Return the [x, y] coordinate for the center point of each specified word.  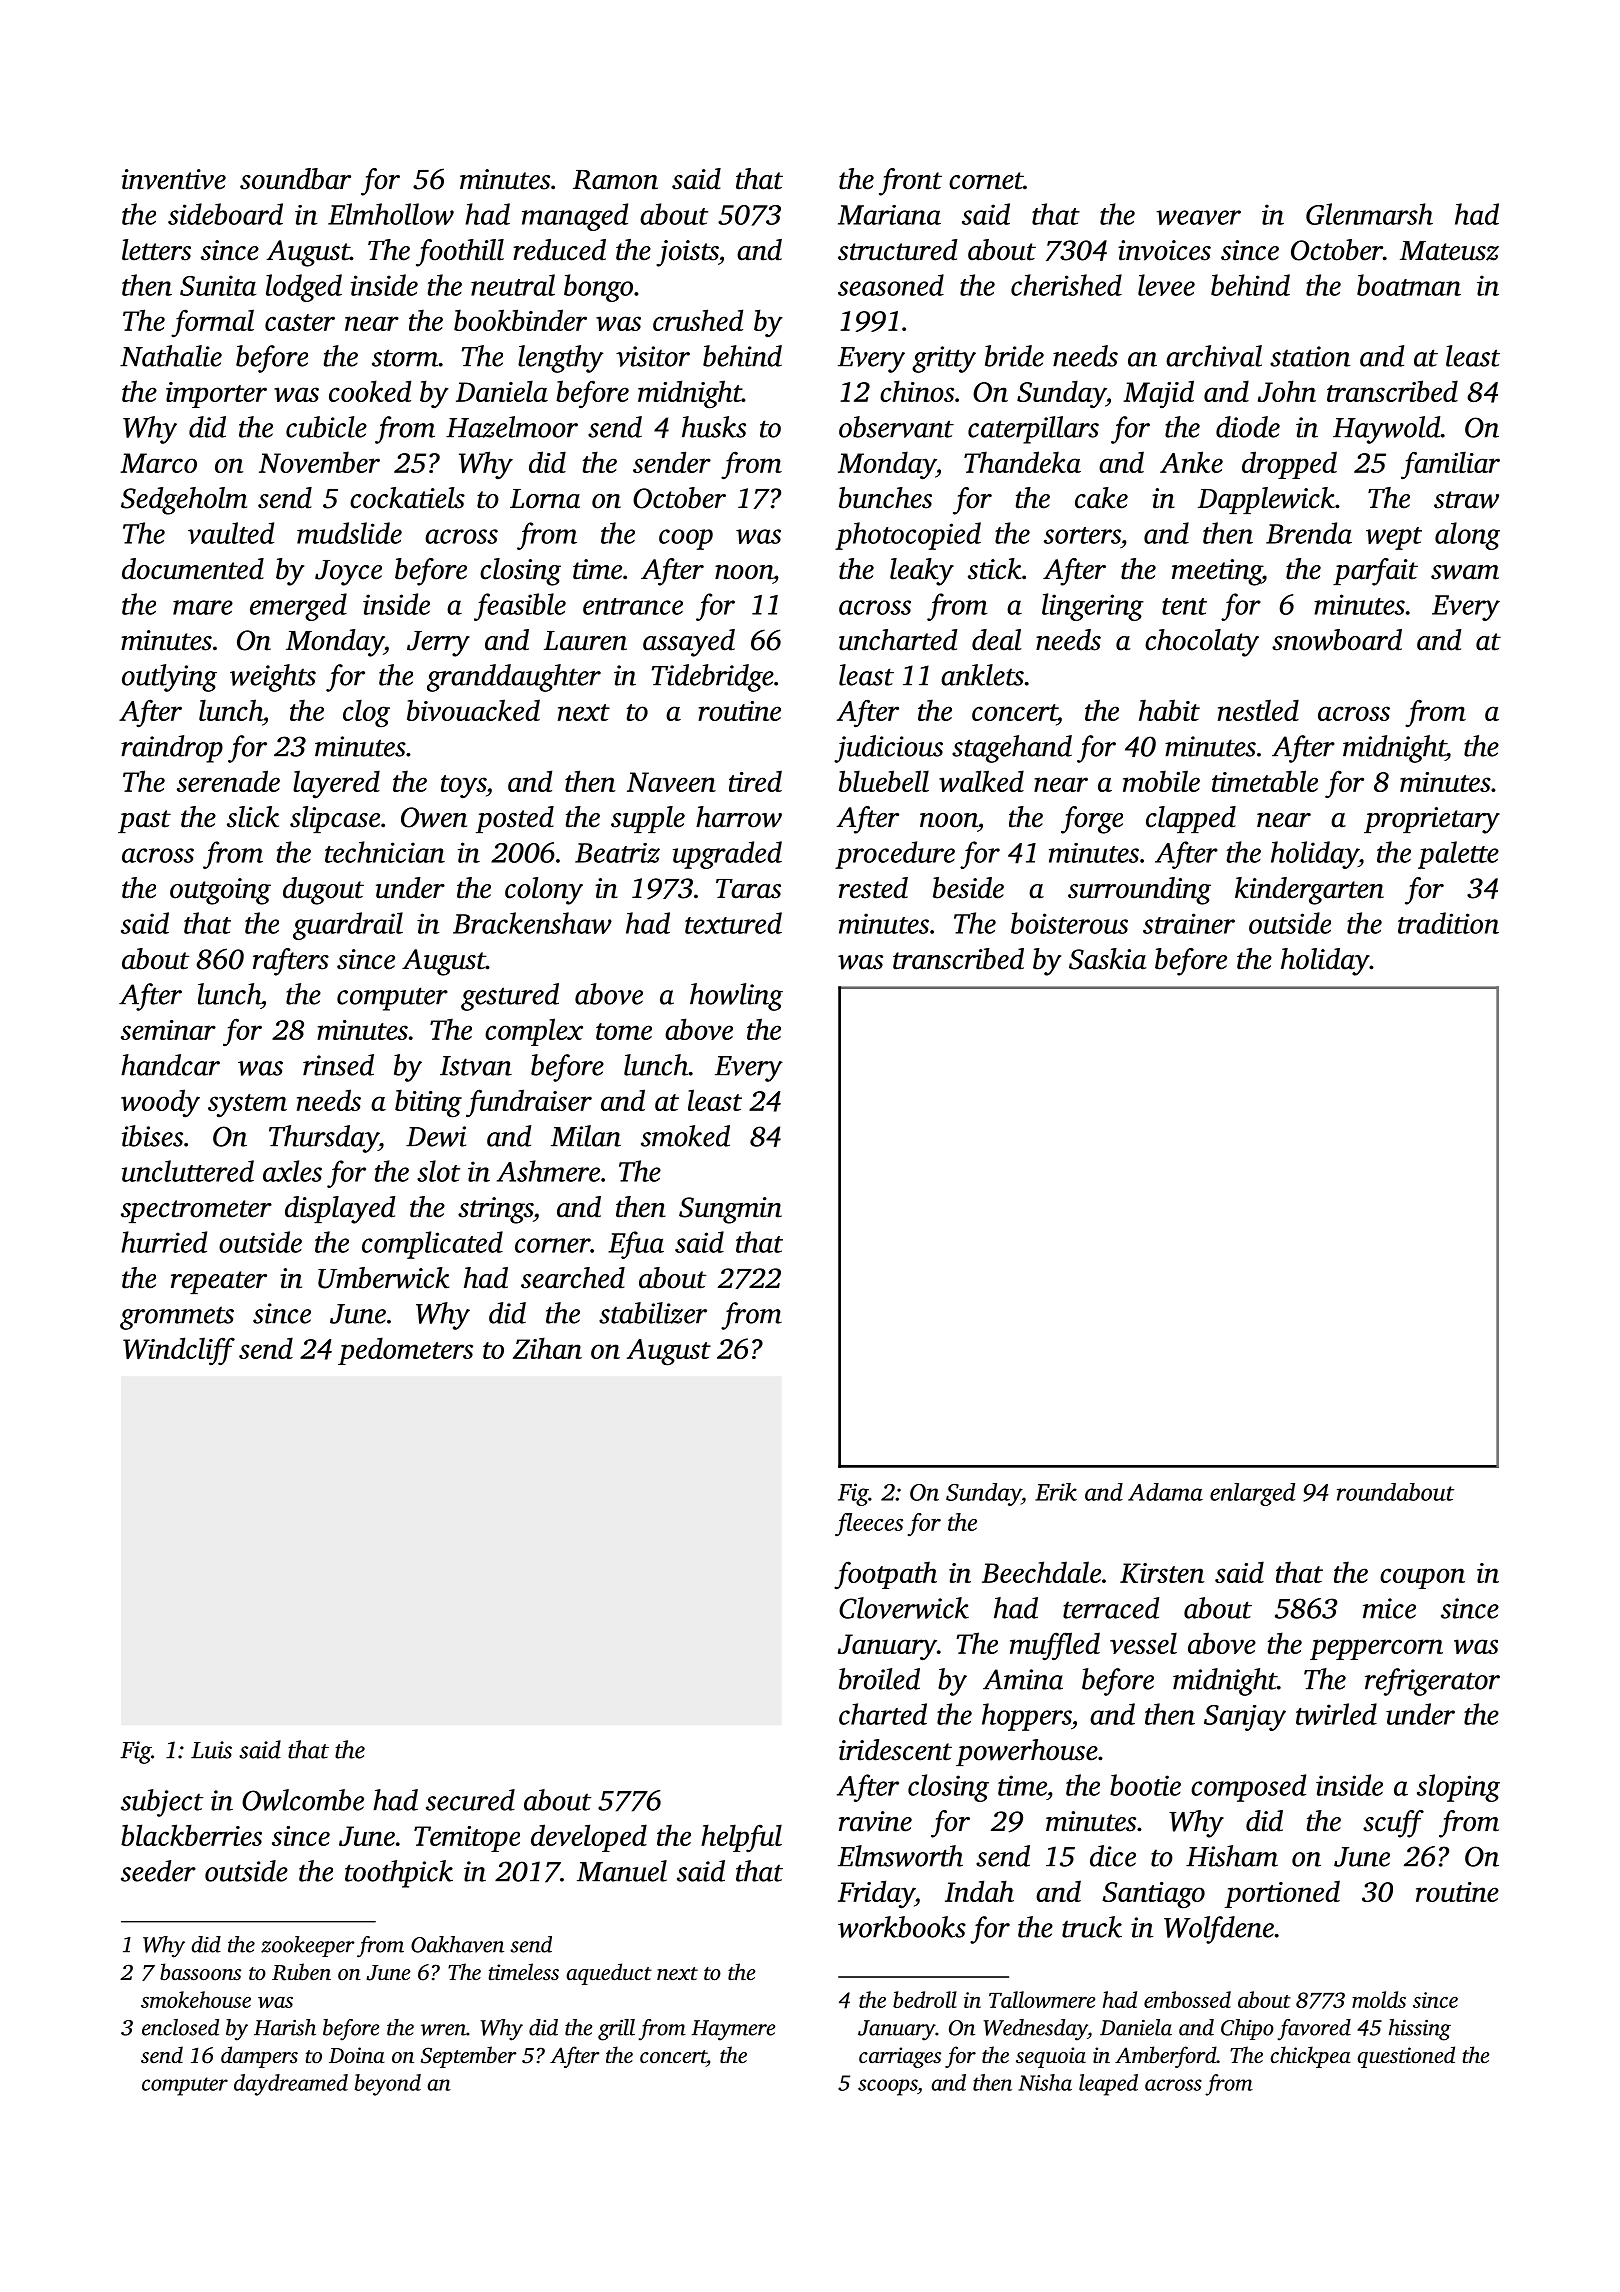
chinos [917, 391]
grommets [177, 1318]
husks [714, 427]
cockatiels [407, 498]
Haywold [1387, 430]
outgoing [220, 891]
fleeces [869, 1525]
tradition [1448, 923]
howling [736, 997]
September [469, 2057]
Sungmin [730, 1210]
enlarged [1252, 1494]
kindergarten [1309, 891]
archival [1214, 356]
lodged [304, 288]
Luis [211, 1750]
